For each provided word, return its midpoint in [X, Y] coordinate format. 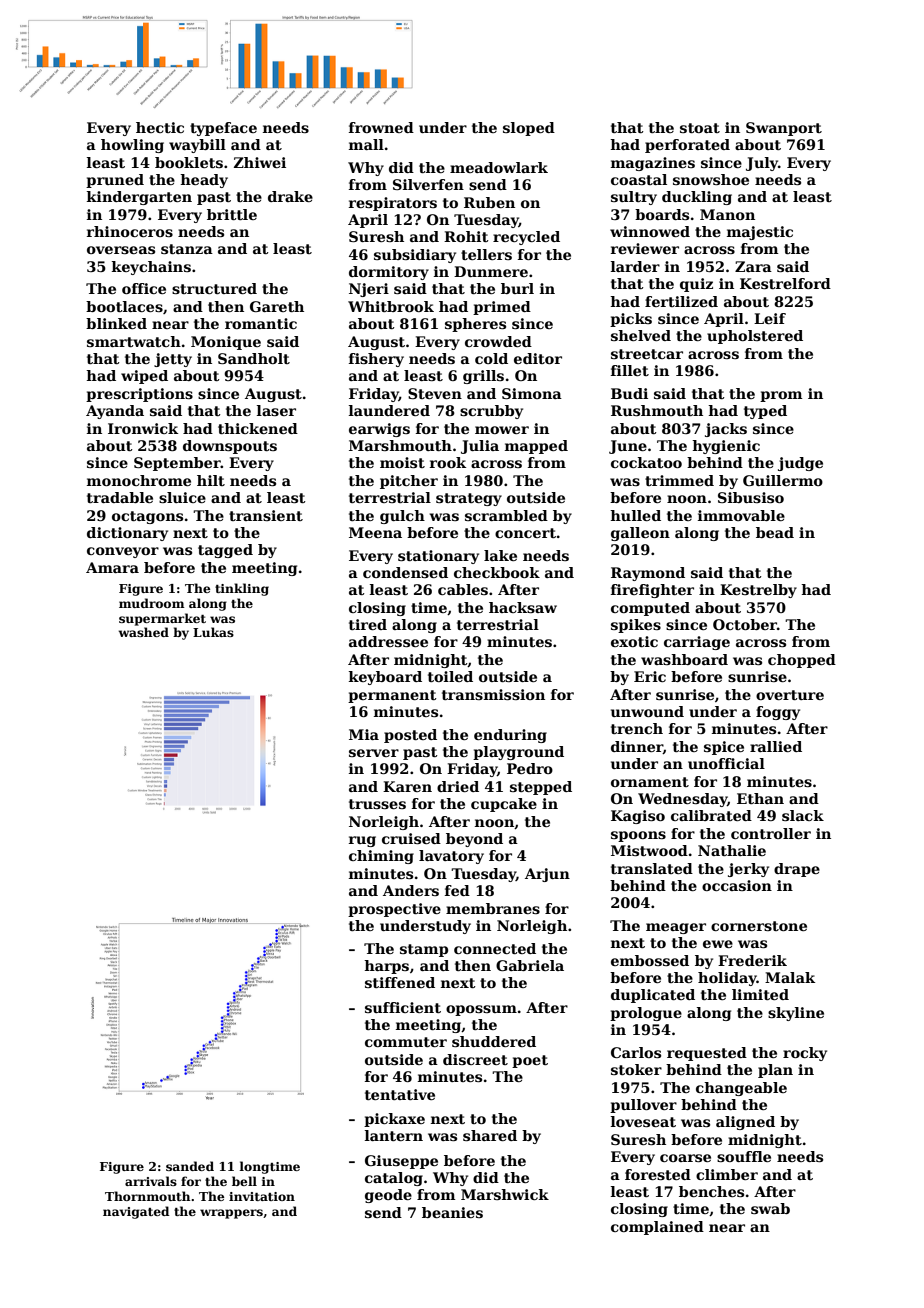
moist [402, 462]
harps [386, 967]
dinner [637, 747]
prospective [394, 910]
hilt [211, 480]
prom [781, 396]
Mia [364, 734]
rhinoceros [130, 231]
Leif [770, 318]
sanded [190, 1166]
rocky [805, 1054]
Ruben [489, 202]
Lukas [213, 632]
